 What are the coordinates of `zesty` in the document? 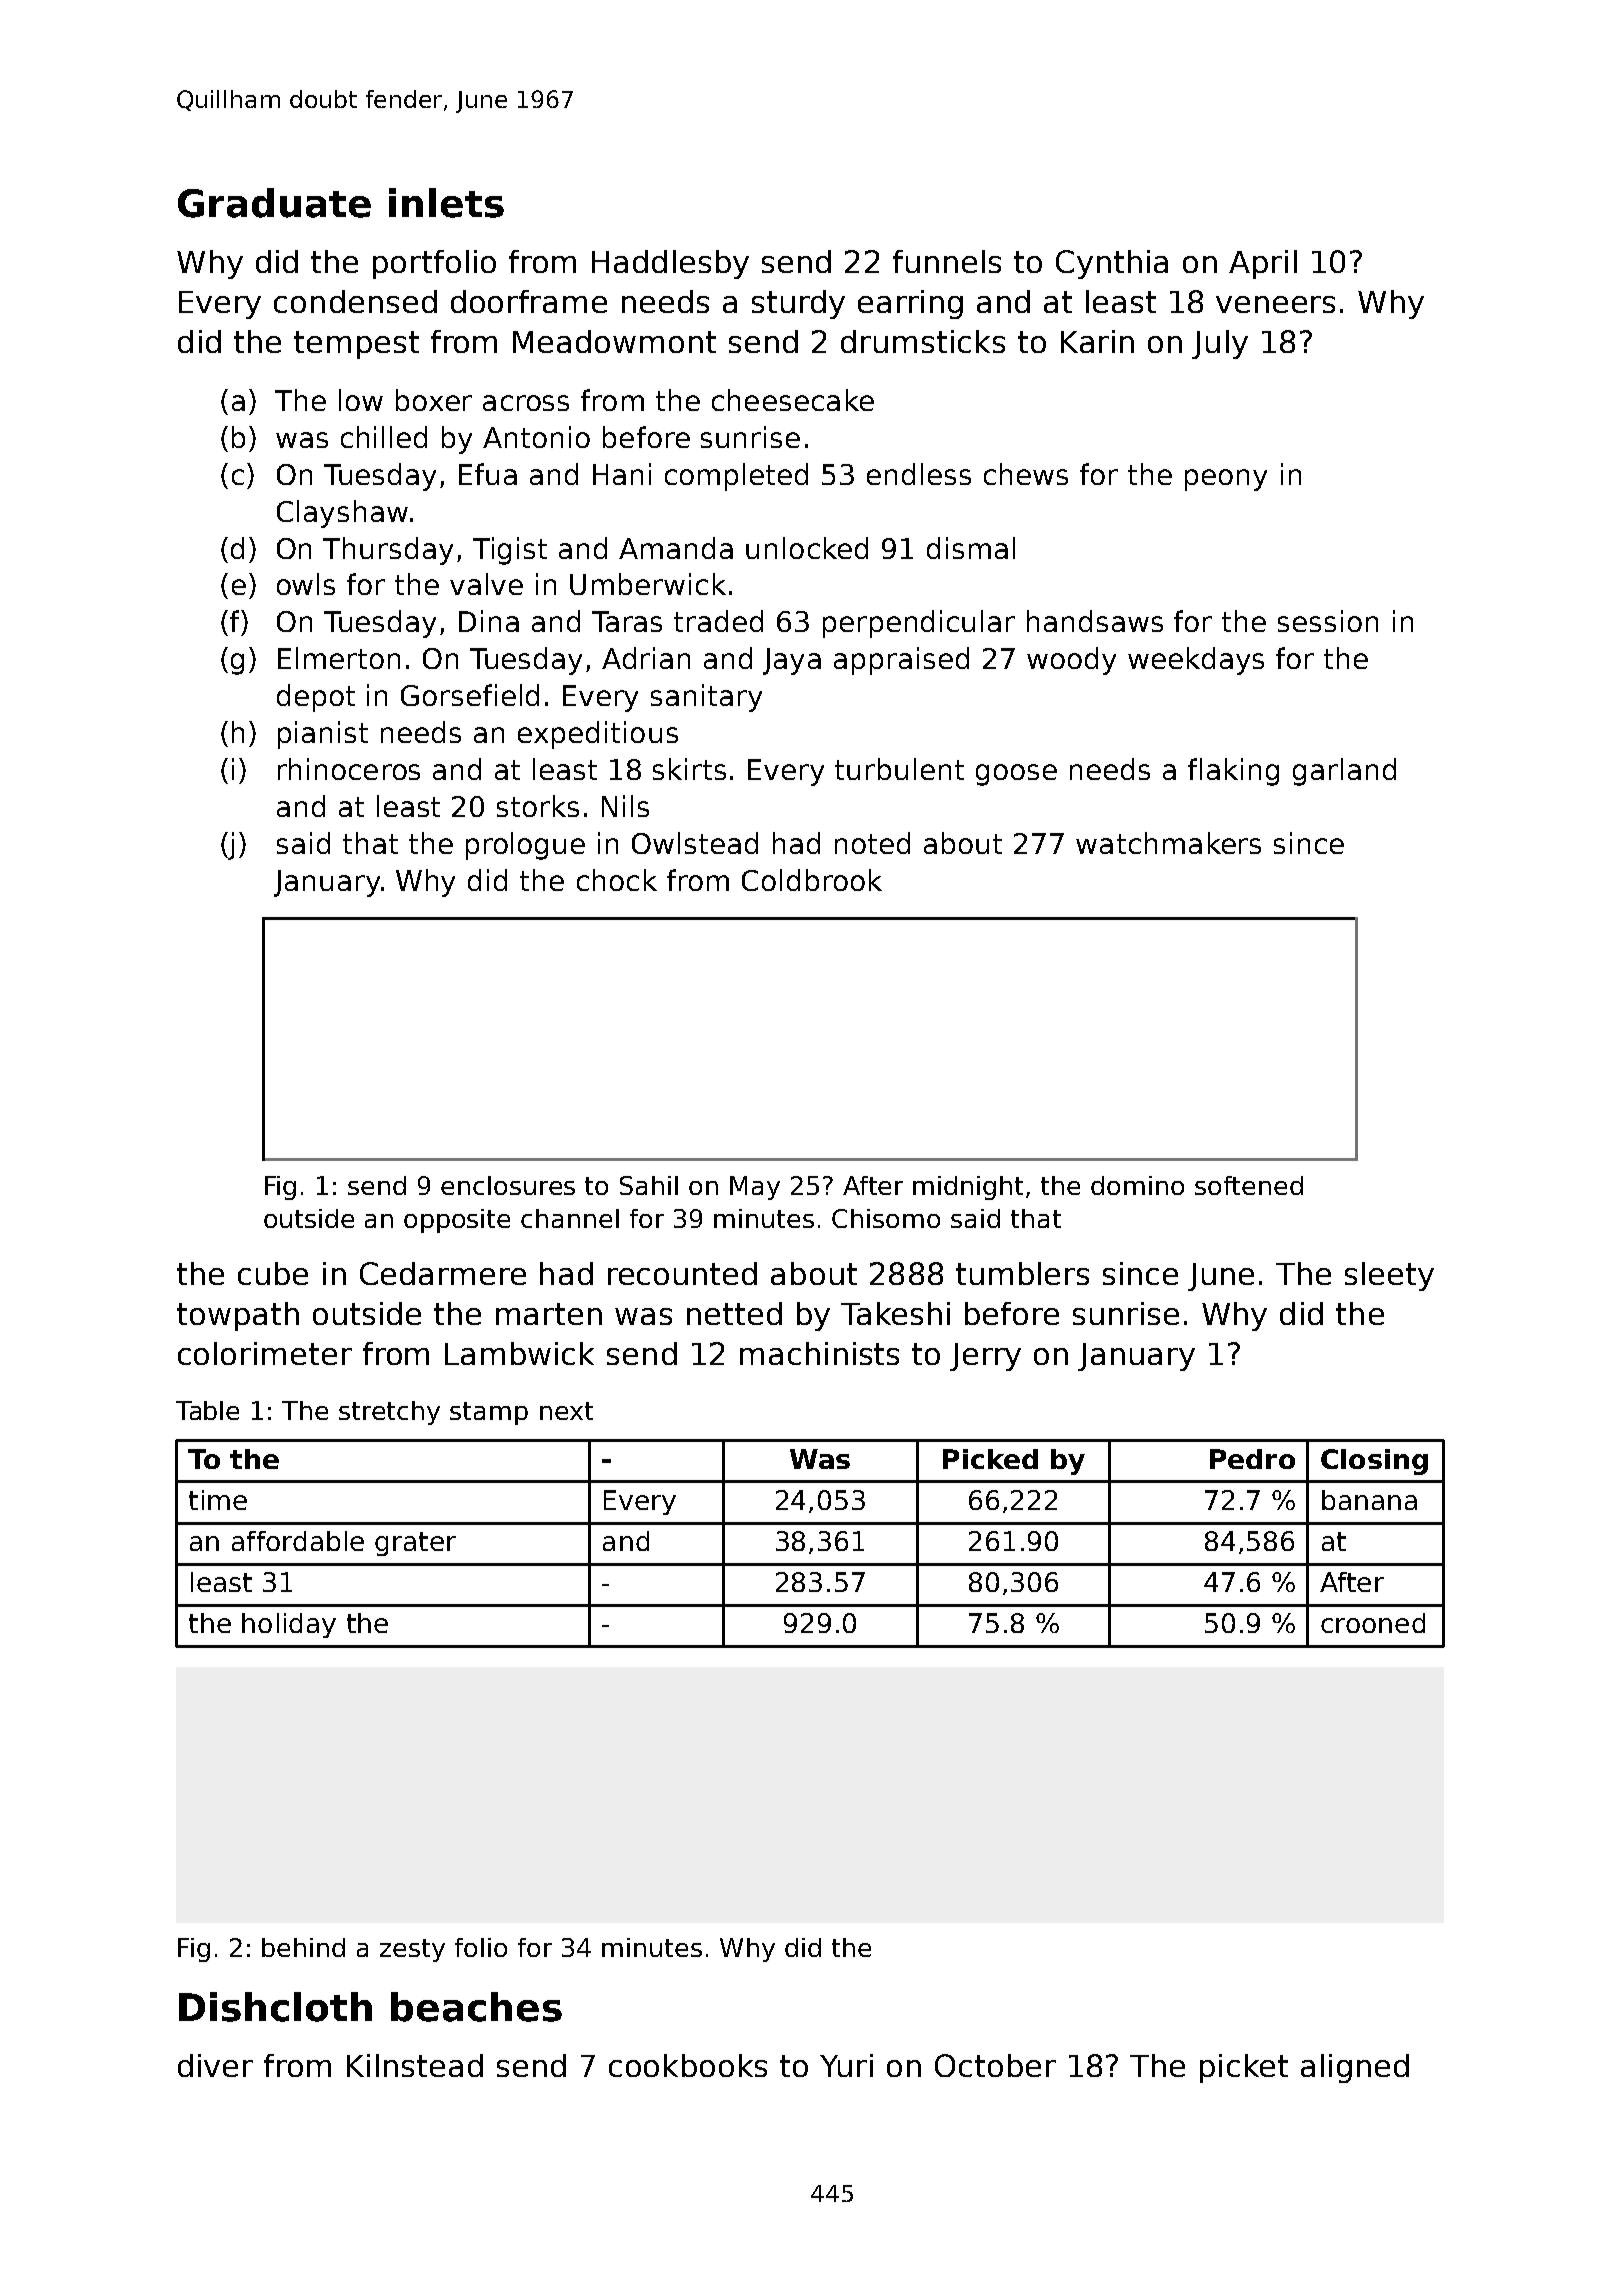 It's located at (412, 1950).
